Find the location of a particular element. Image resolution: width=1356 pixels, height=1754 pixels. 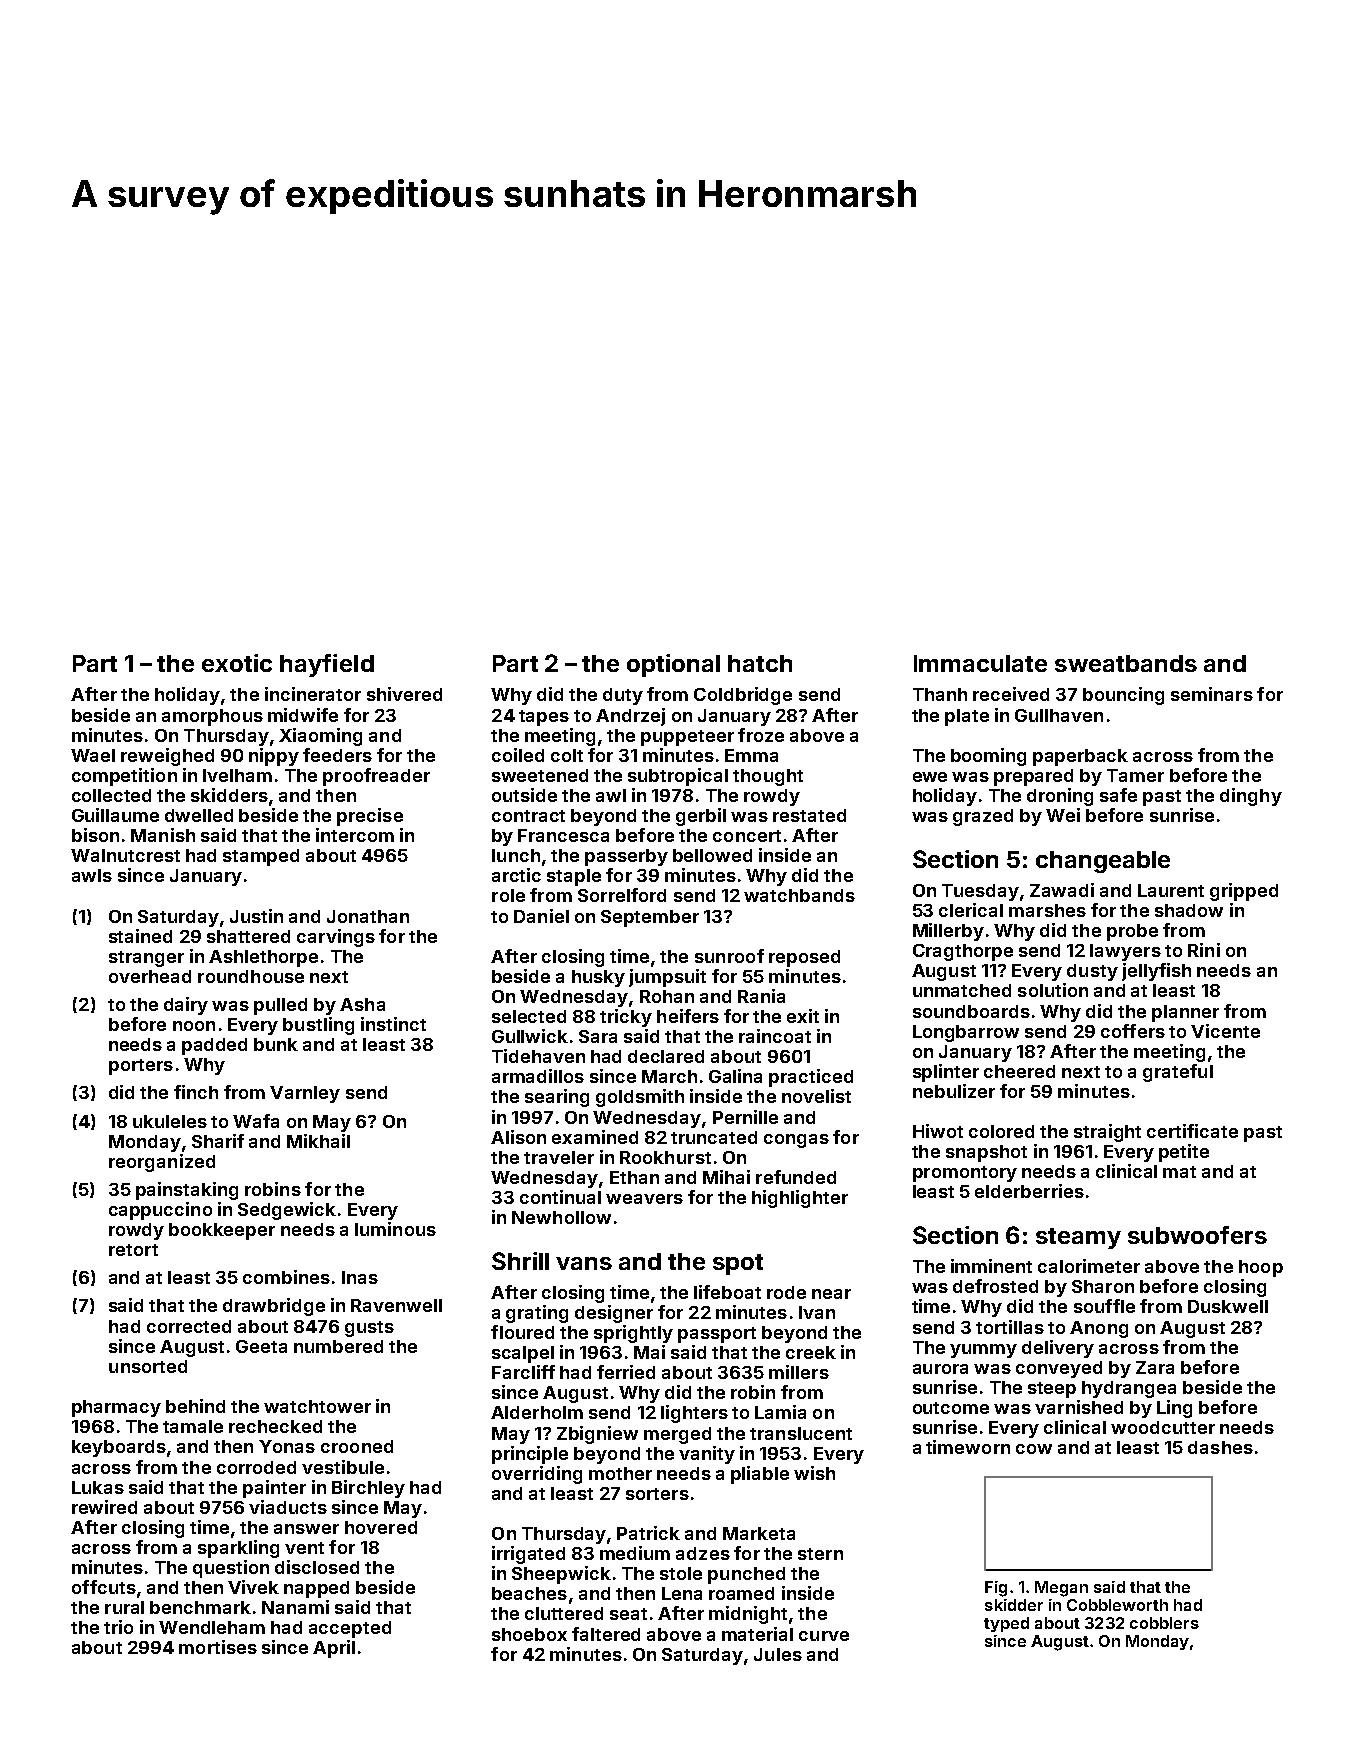

grazed is located at coordinates (983, 817).
